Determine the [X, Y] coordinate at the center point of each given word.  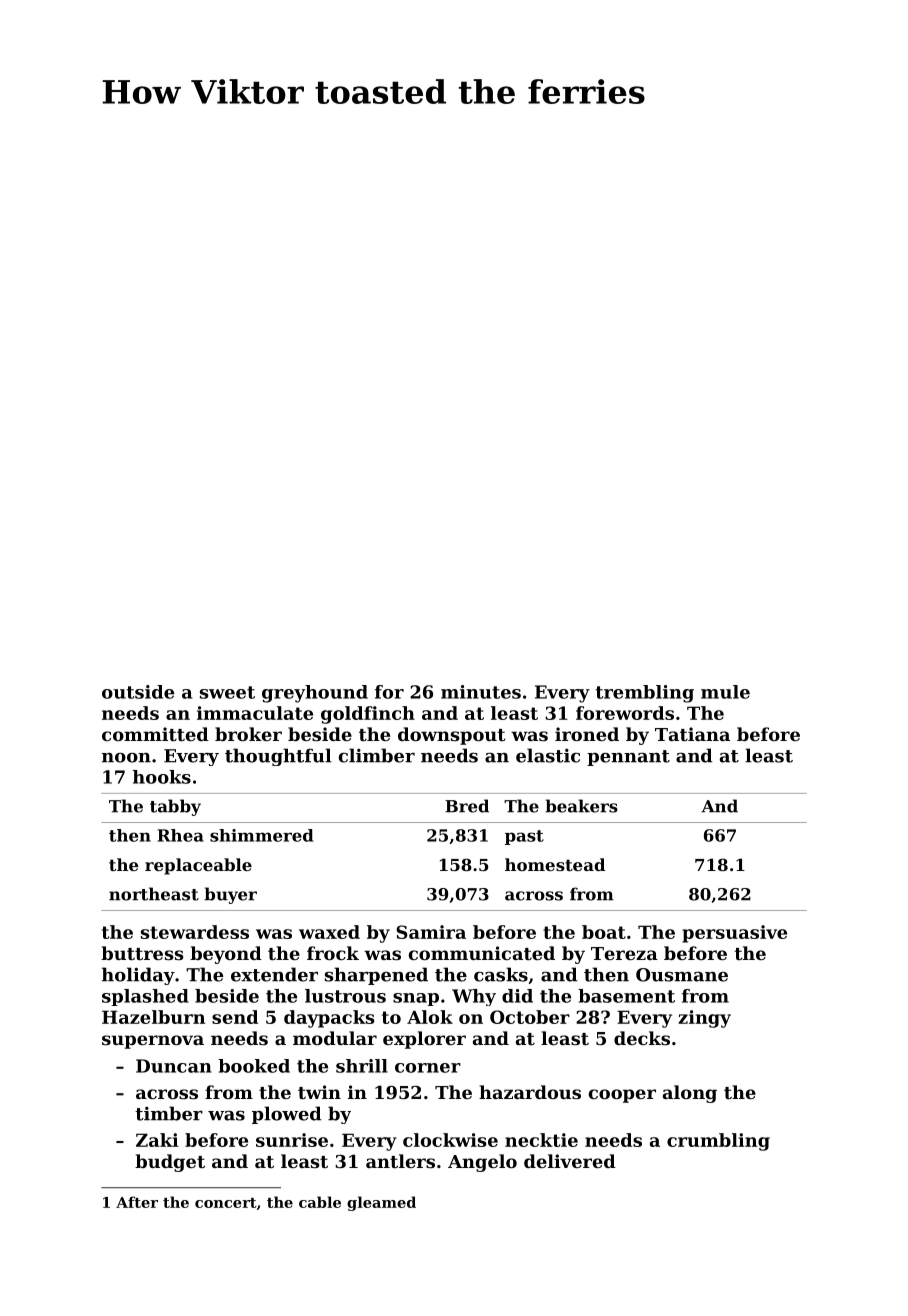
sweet [227, 692]
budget [170, 1163]
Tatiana [692, 734]
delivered [570, 1161]
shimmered [261, 835]
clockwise [450, 1140]
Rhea [180, 835]
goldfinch [368, 715]
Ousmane [682, 975]
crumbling [718, 1142]
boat [604, 932]
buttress [142, 953]
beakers [581, 806]
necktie [541, 1140]
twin [319, 1092]
